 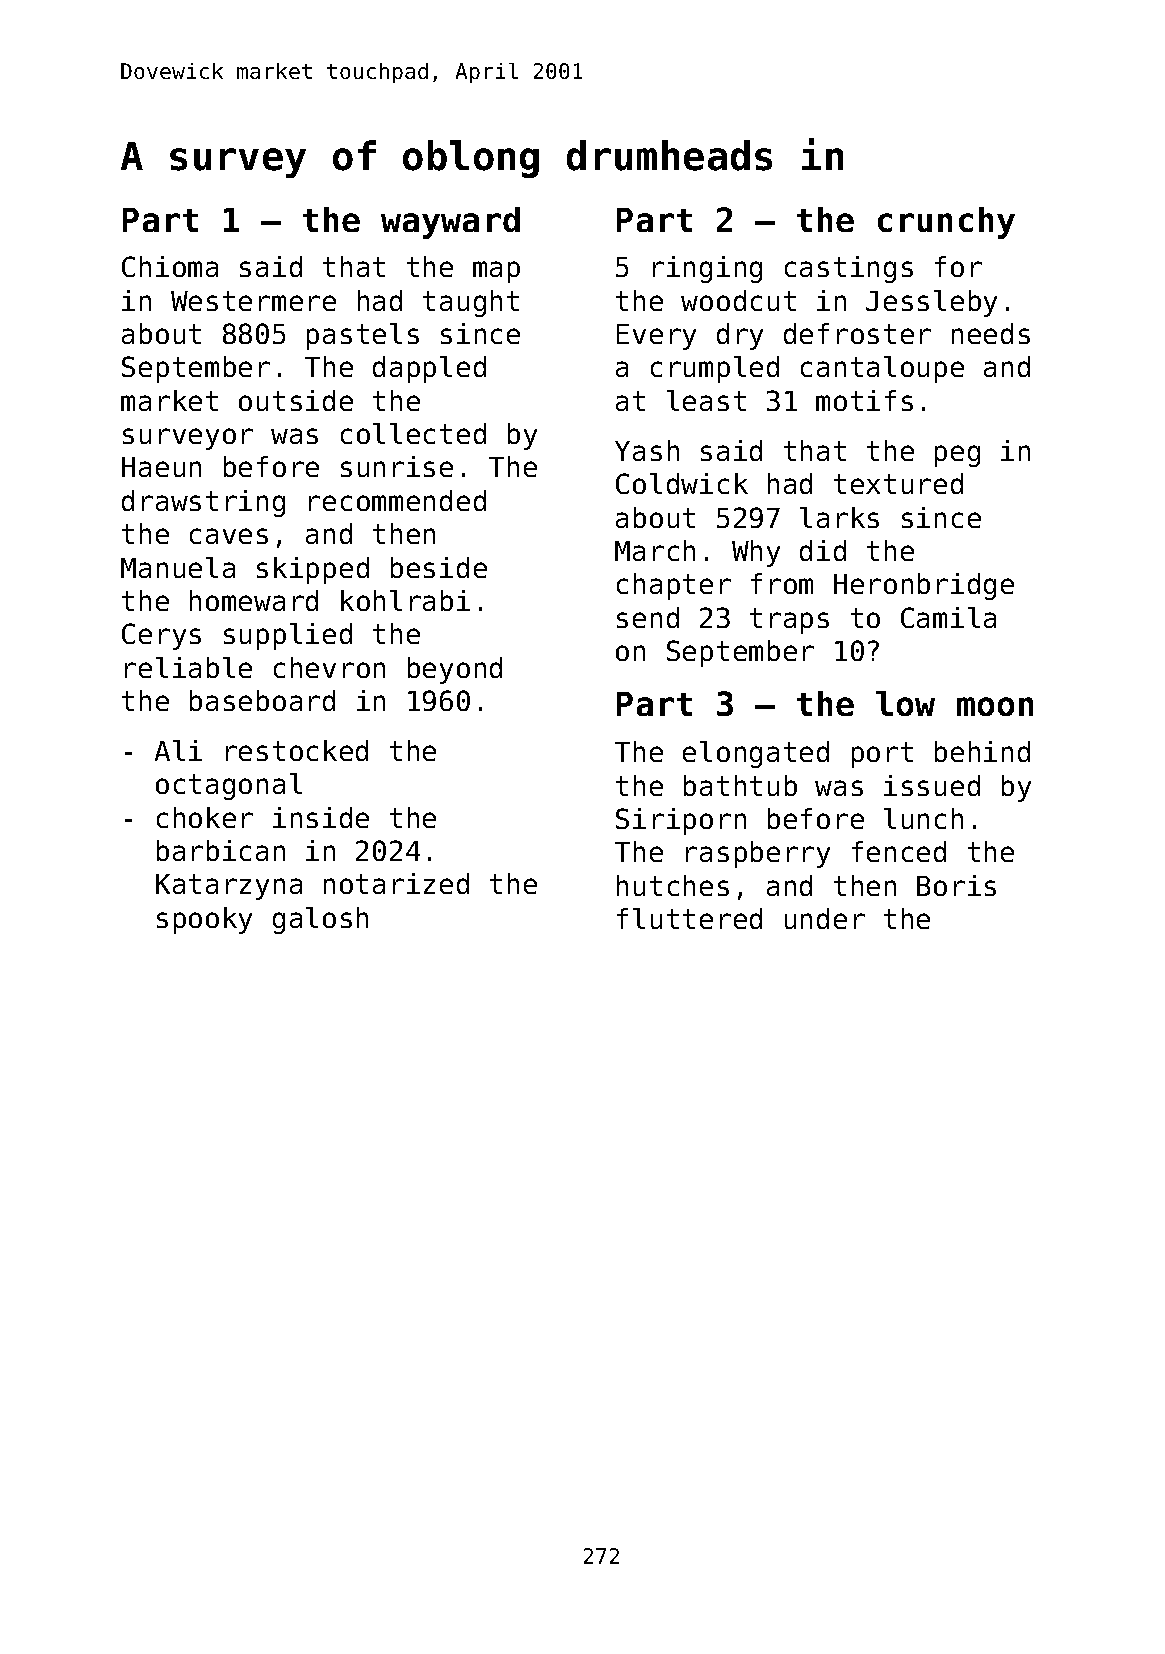 I want to click on beyond, so click(x=455, y=670).
